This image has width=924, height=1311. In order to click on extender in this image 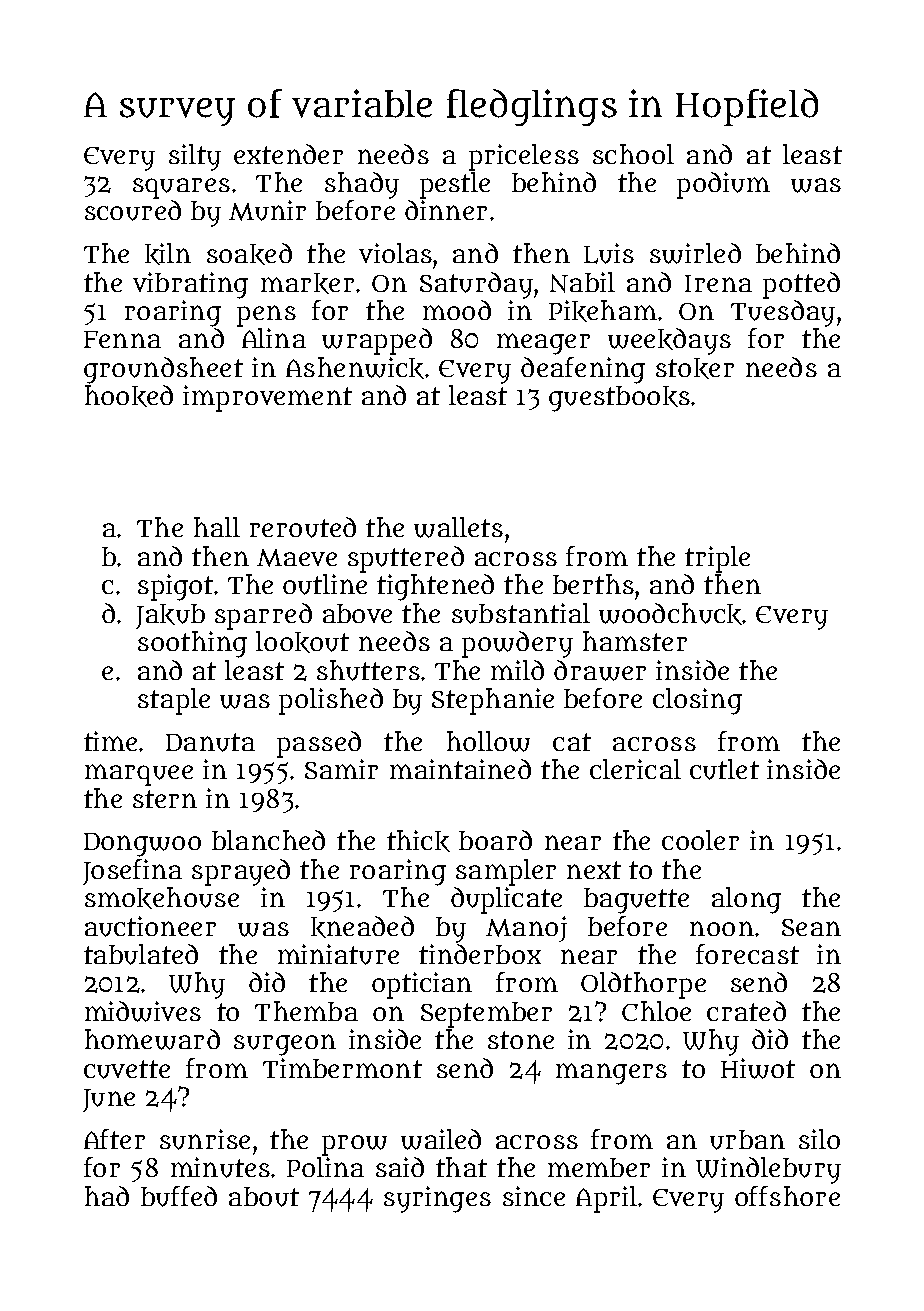, I will do `click(288, 154)`.
